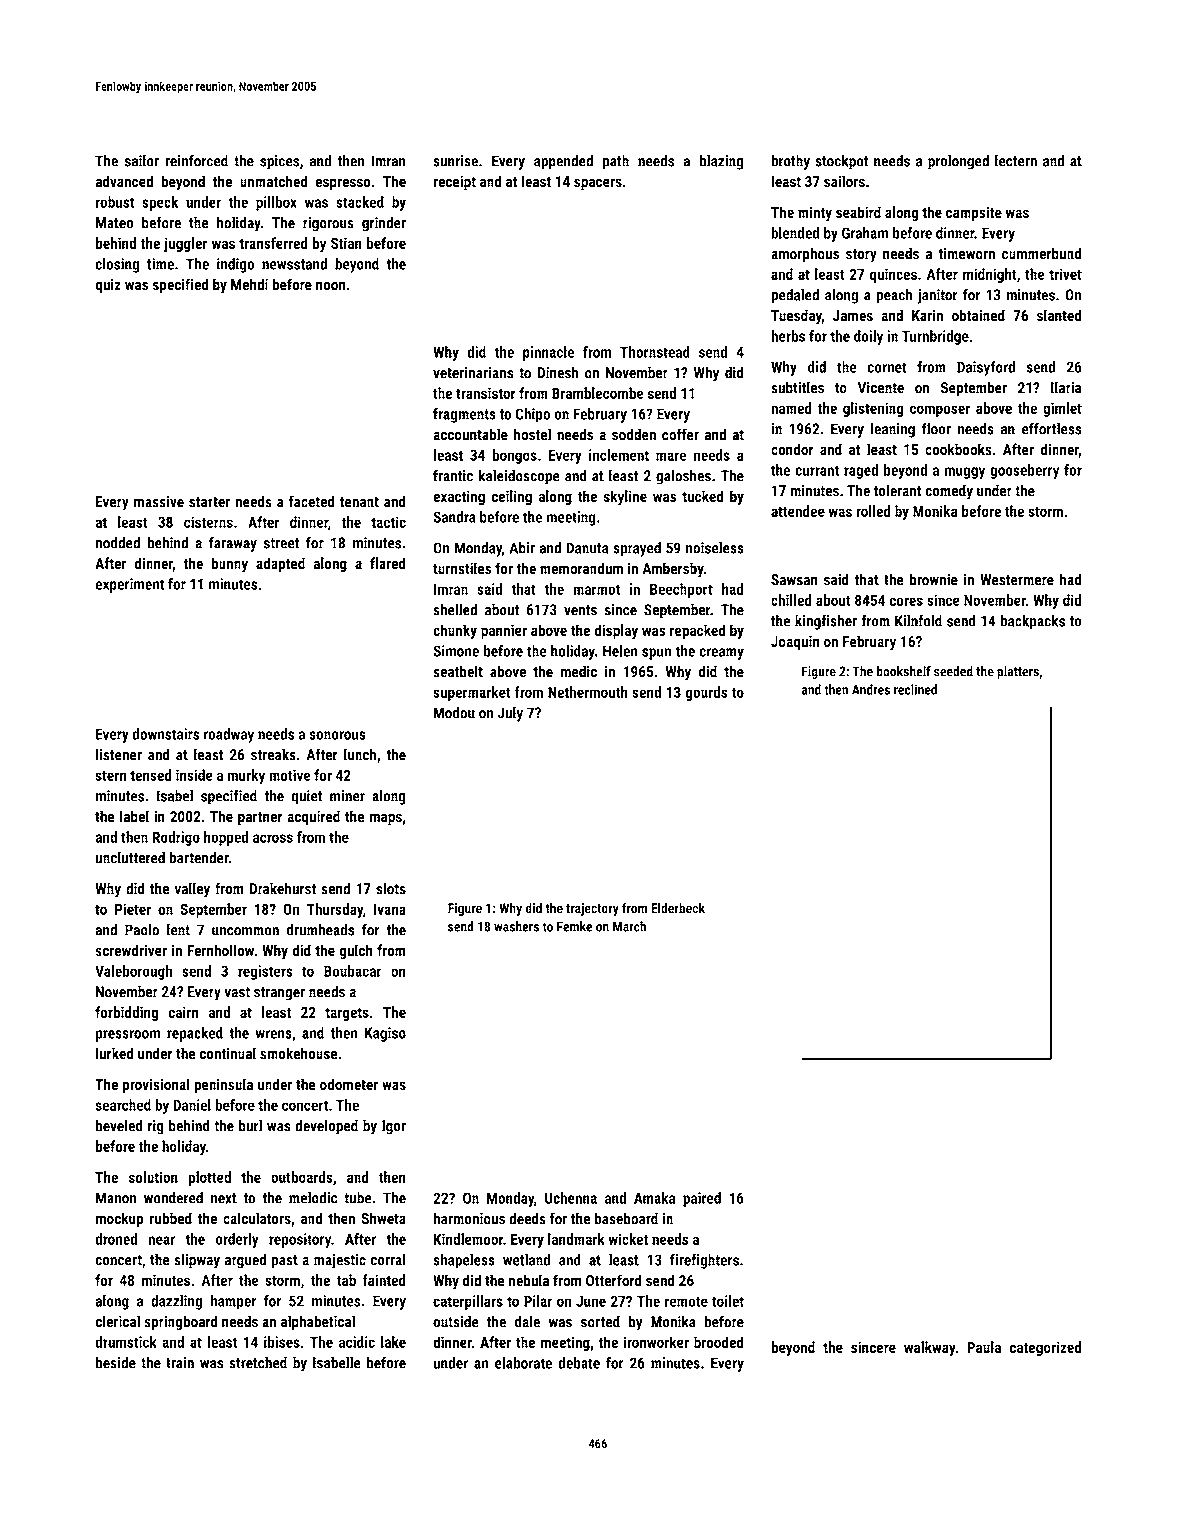 The image size is (1177, 1523). I want to click on clerical, so click(117, 1321).
